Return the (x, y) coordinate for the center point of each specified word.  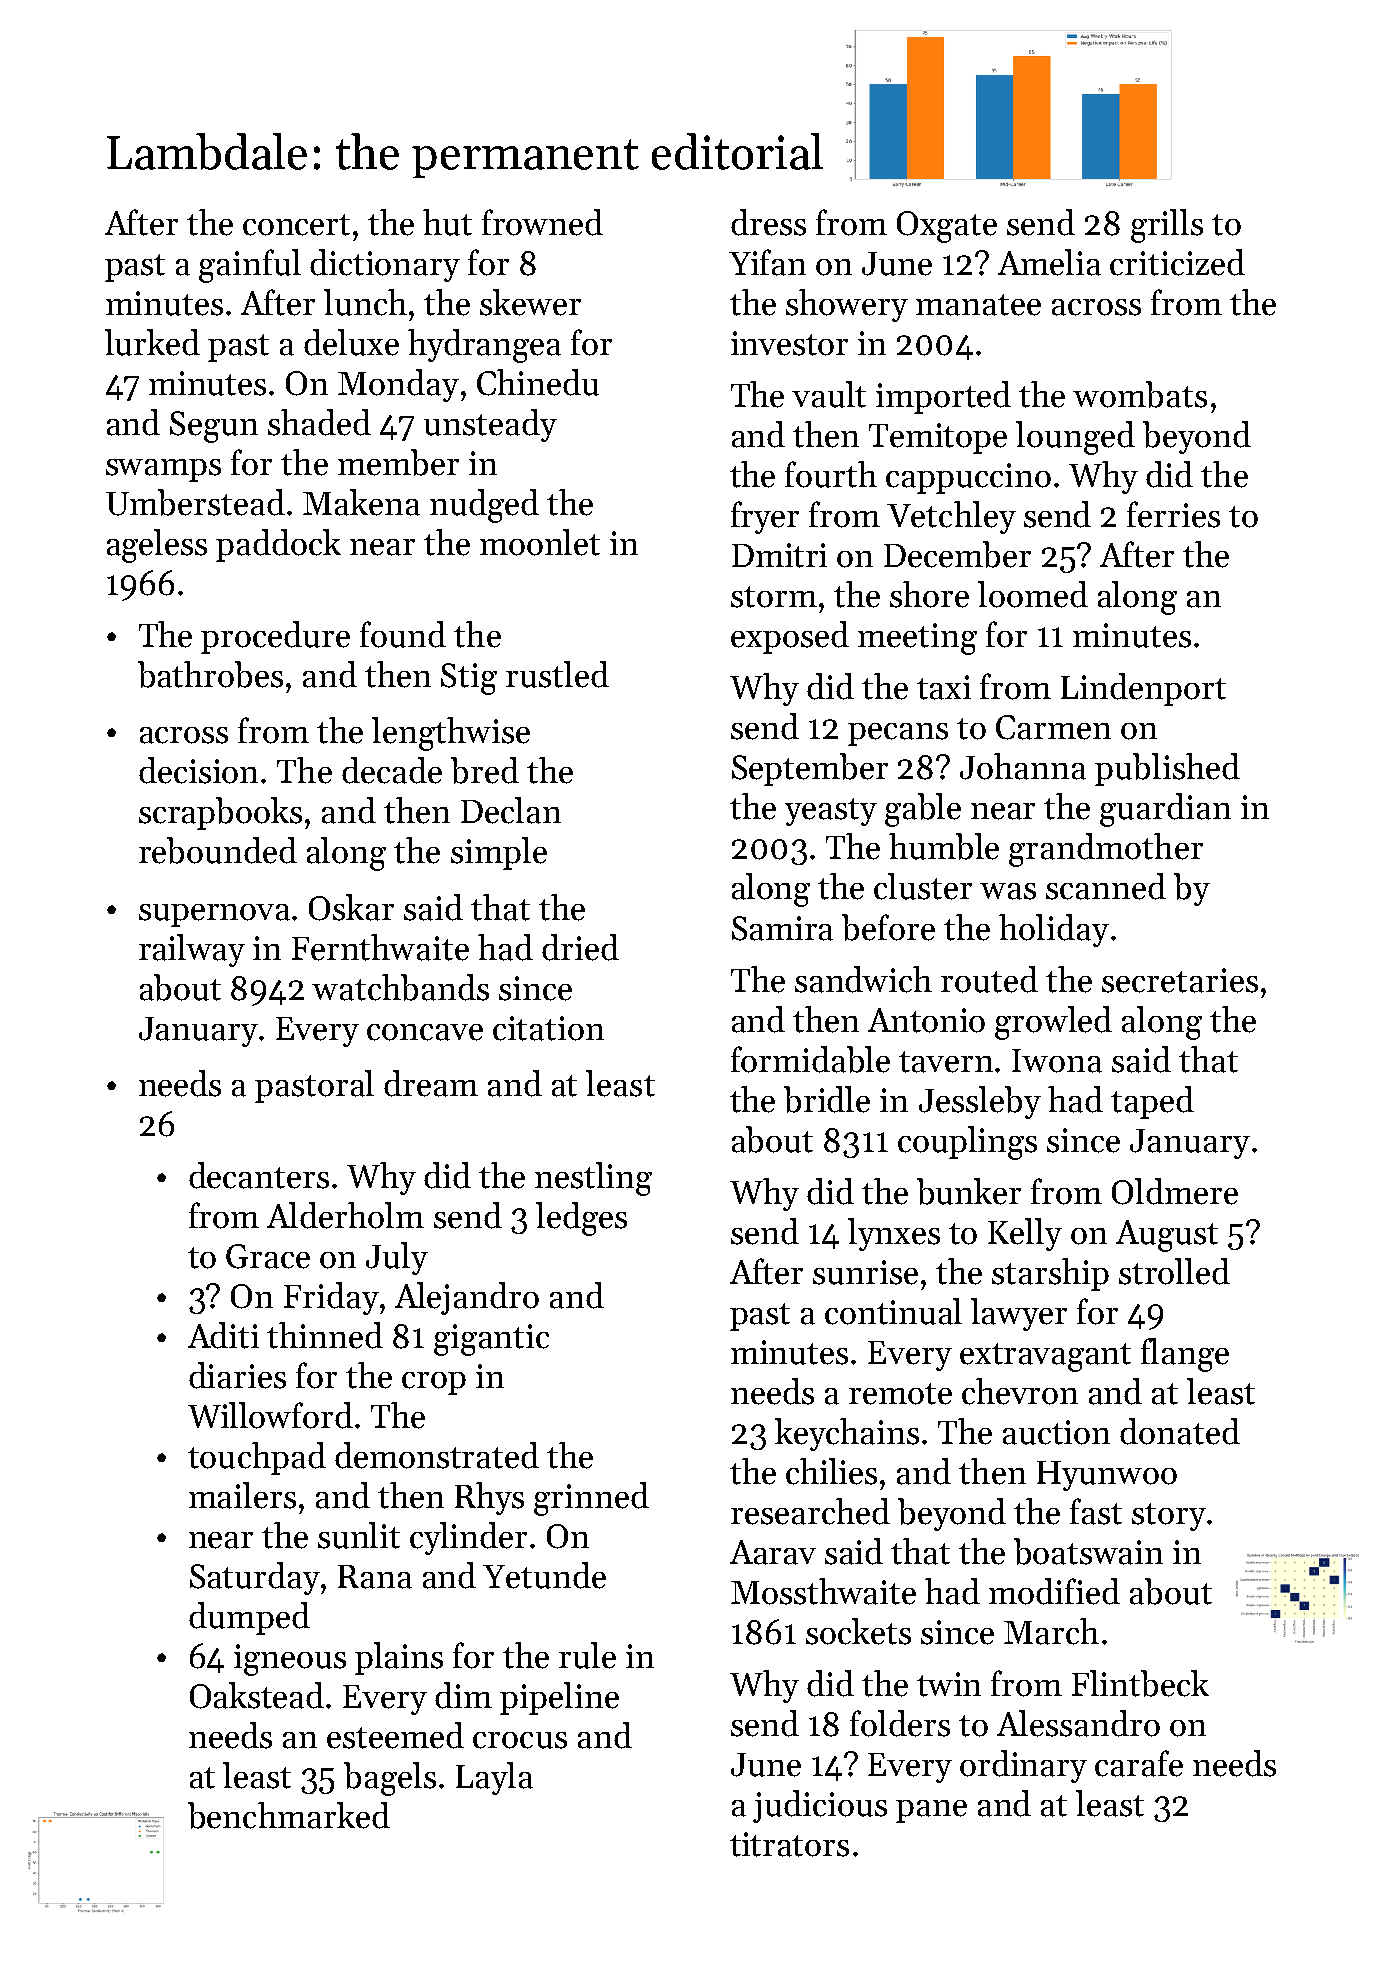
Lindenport (1143, 689)
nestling (593, 1179)
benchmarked (289, 1815)
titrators (789, 1844)
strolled (1174, 1271)
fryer (765, 517)
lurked (152, 342)
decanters (259, 1175)
